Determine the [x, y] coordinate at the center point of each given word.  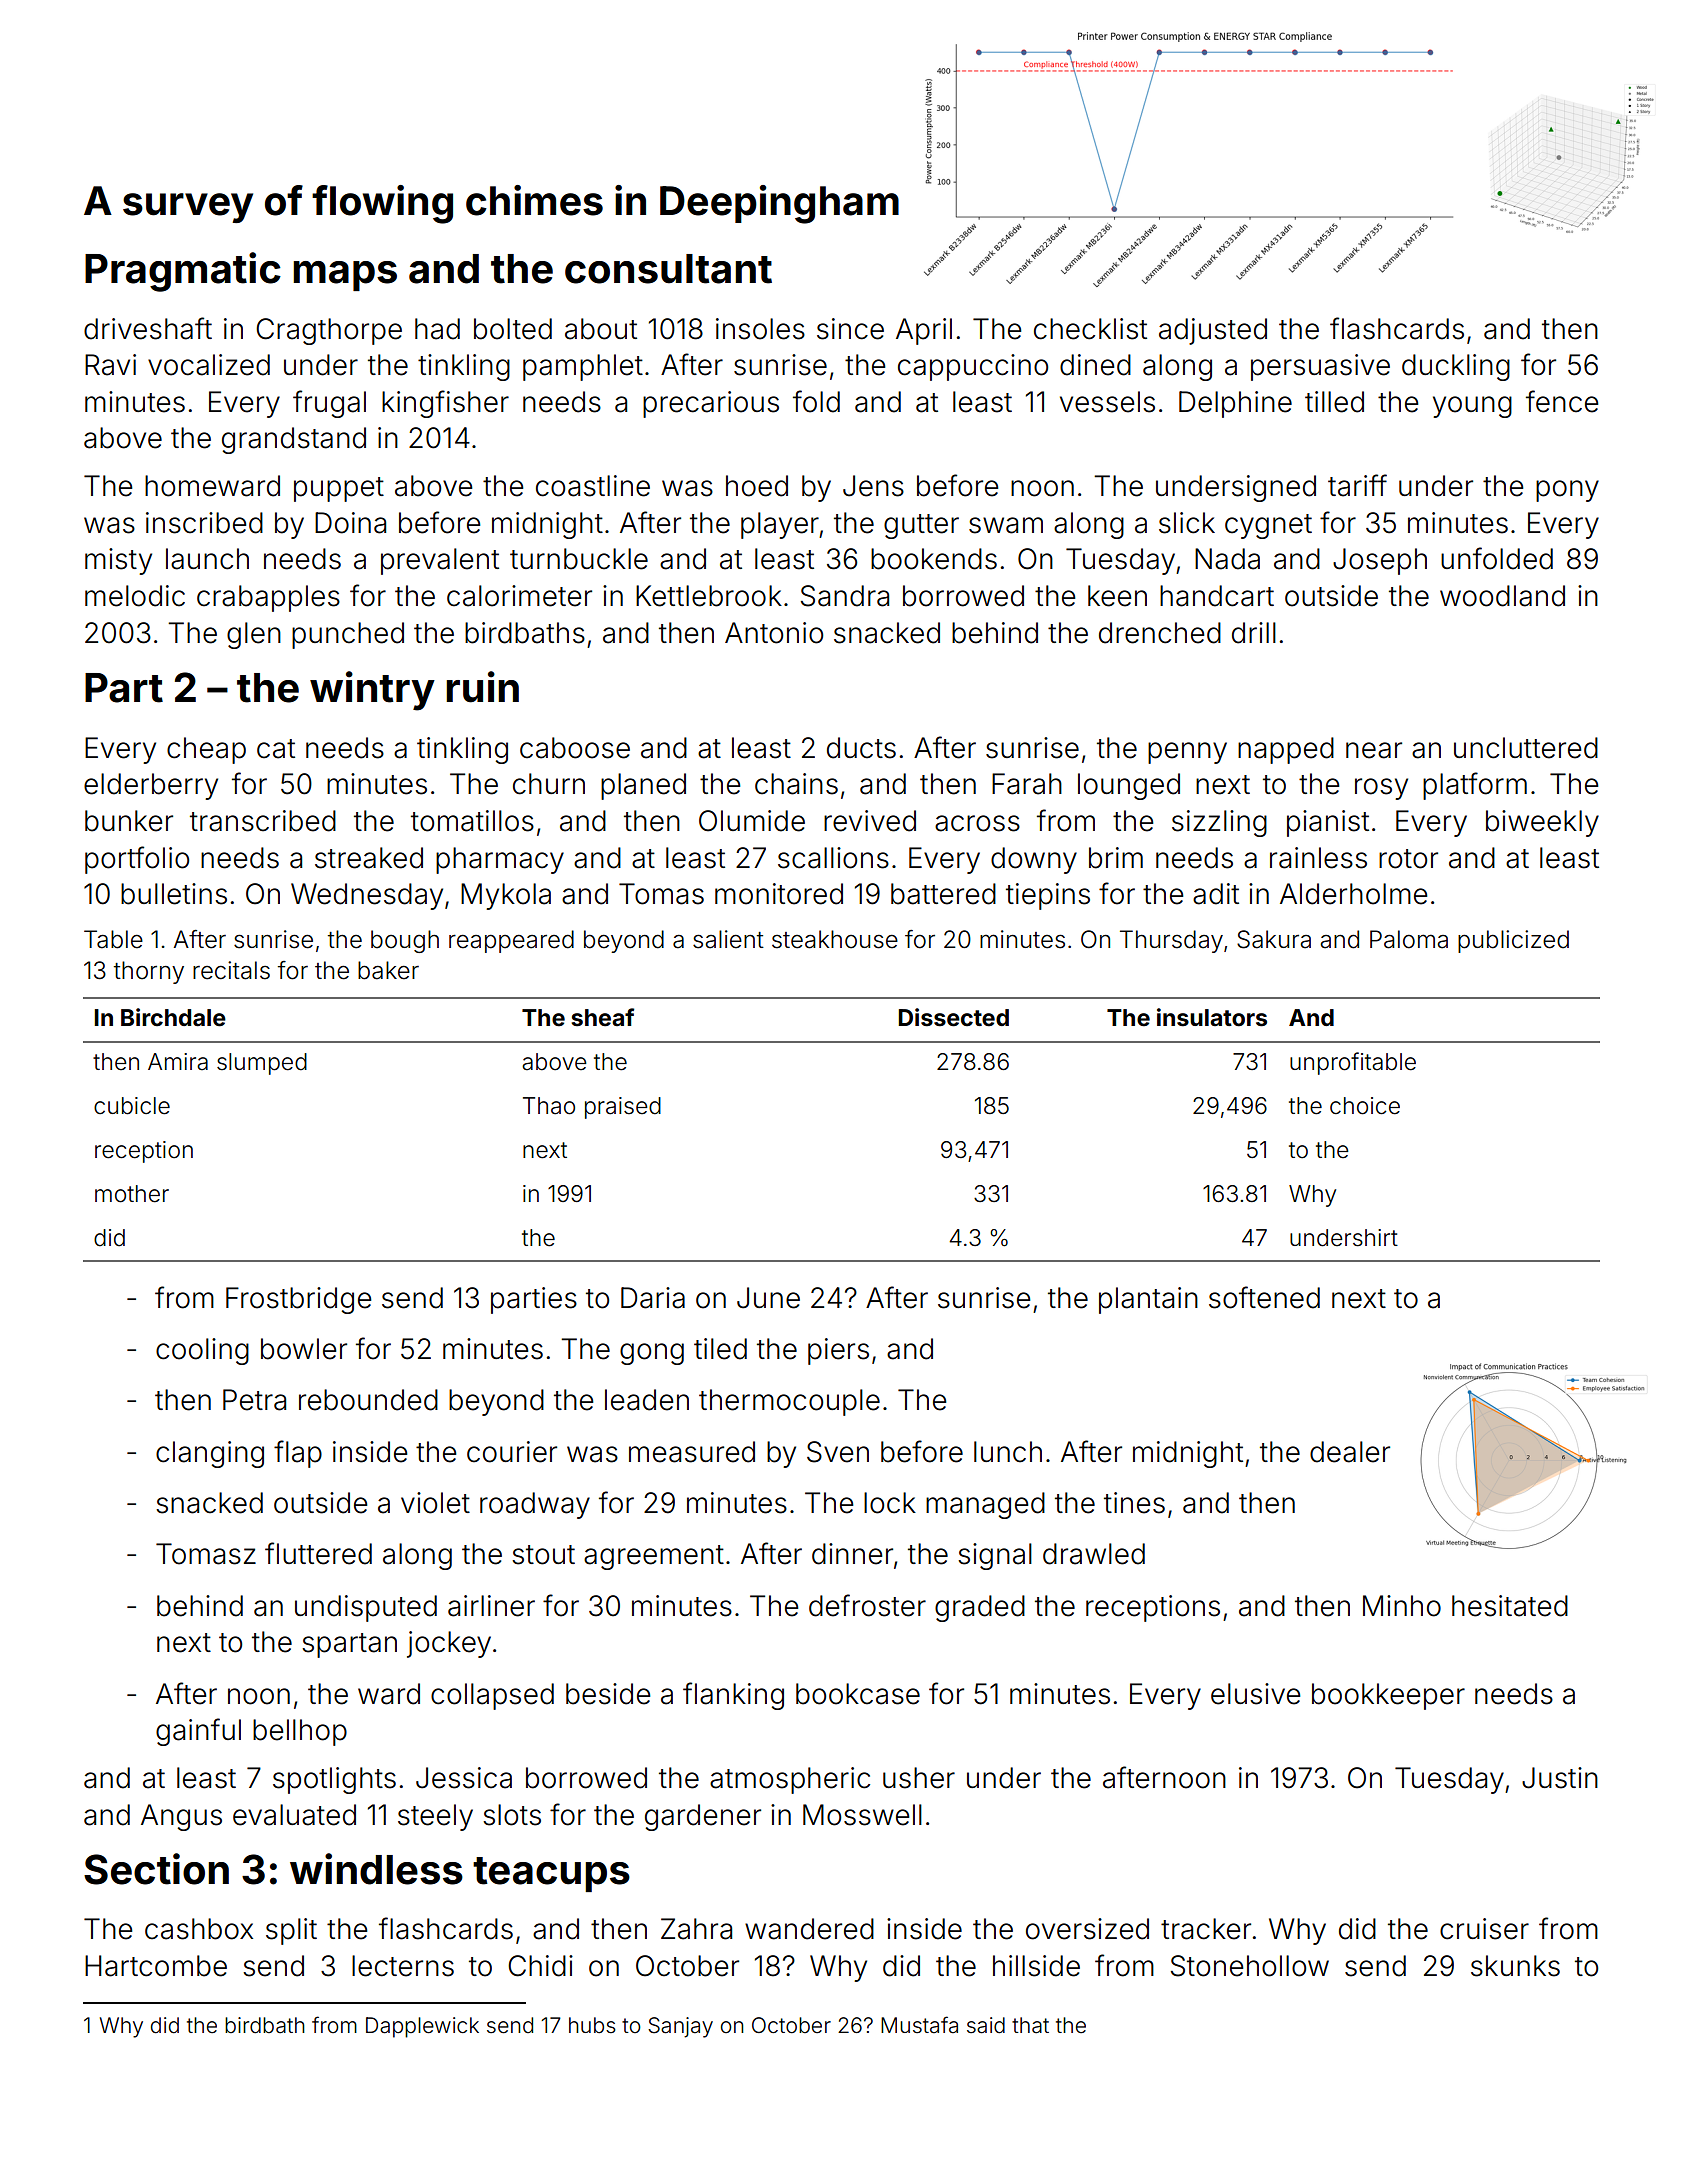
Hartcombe [156, 1966]
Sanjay [680, 2027]
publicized [1513, 941]
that [1030, 2025]
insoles [760, 329]
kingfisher [445, 404]
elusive [1255, 1694]
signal [995, 1556]
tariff [1357, 485]
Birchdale [173, 1017]
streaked [369, 858]
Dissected [954, 1017]
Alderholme [1353, 894]
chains [796, 784]
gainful [198, 1732]
